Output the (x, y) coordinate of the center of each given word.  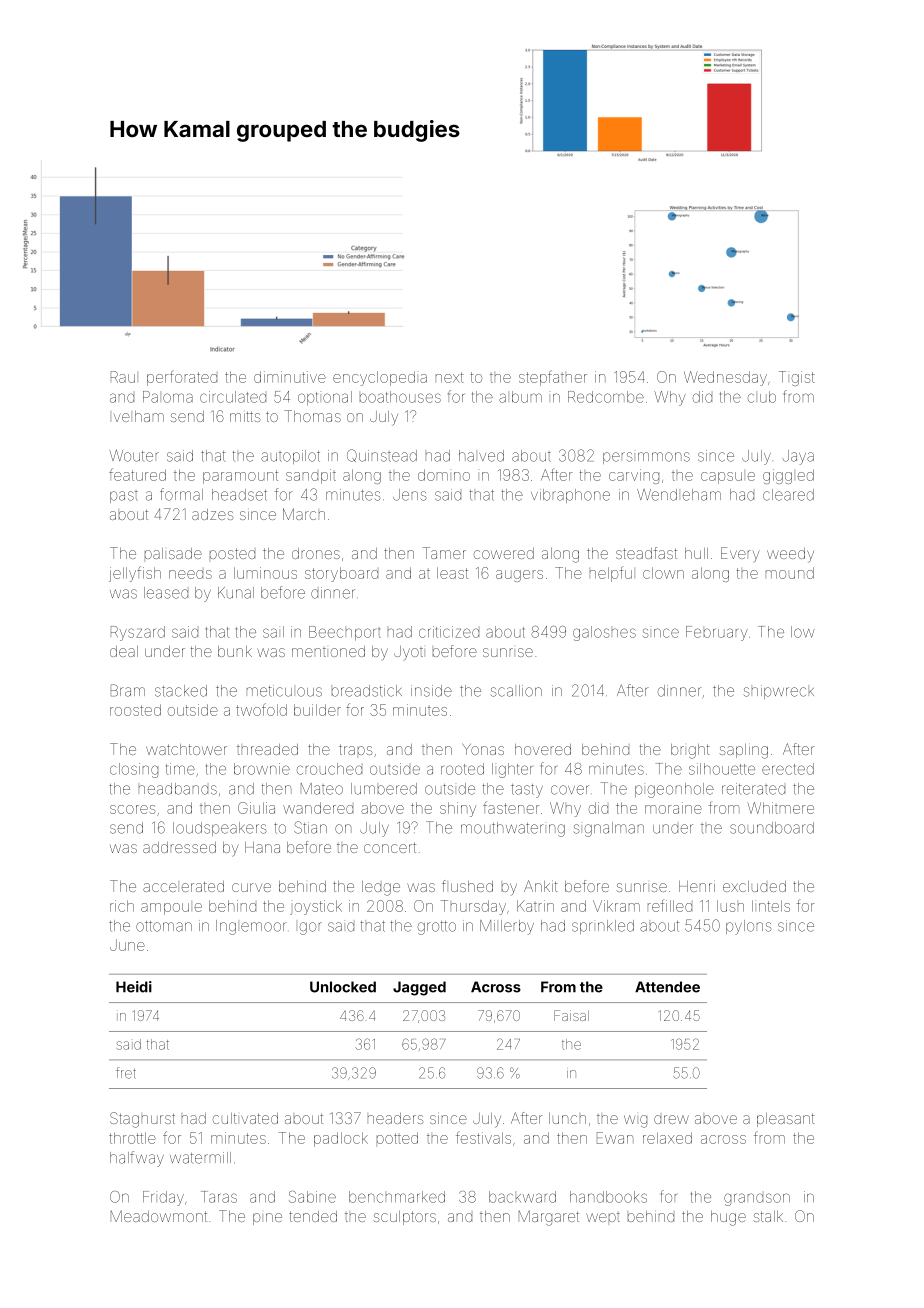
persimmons (646, 458)
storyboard (341, 574)
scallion (516, 691)
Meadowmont (159, 1216)
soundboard (772, 828)
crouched (329, 769)
